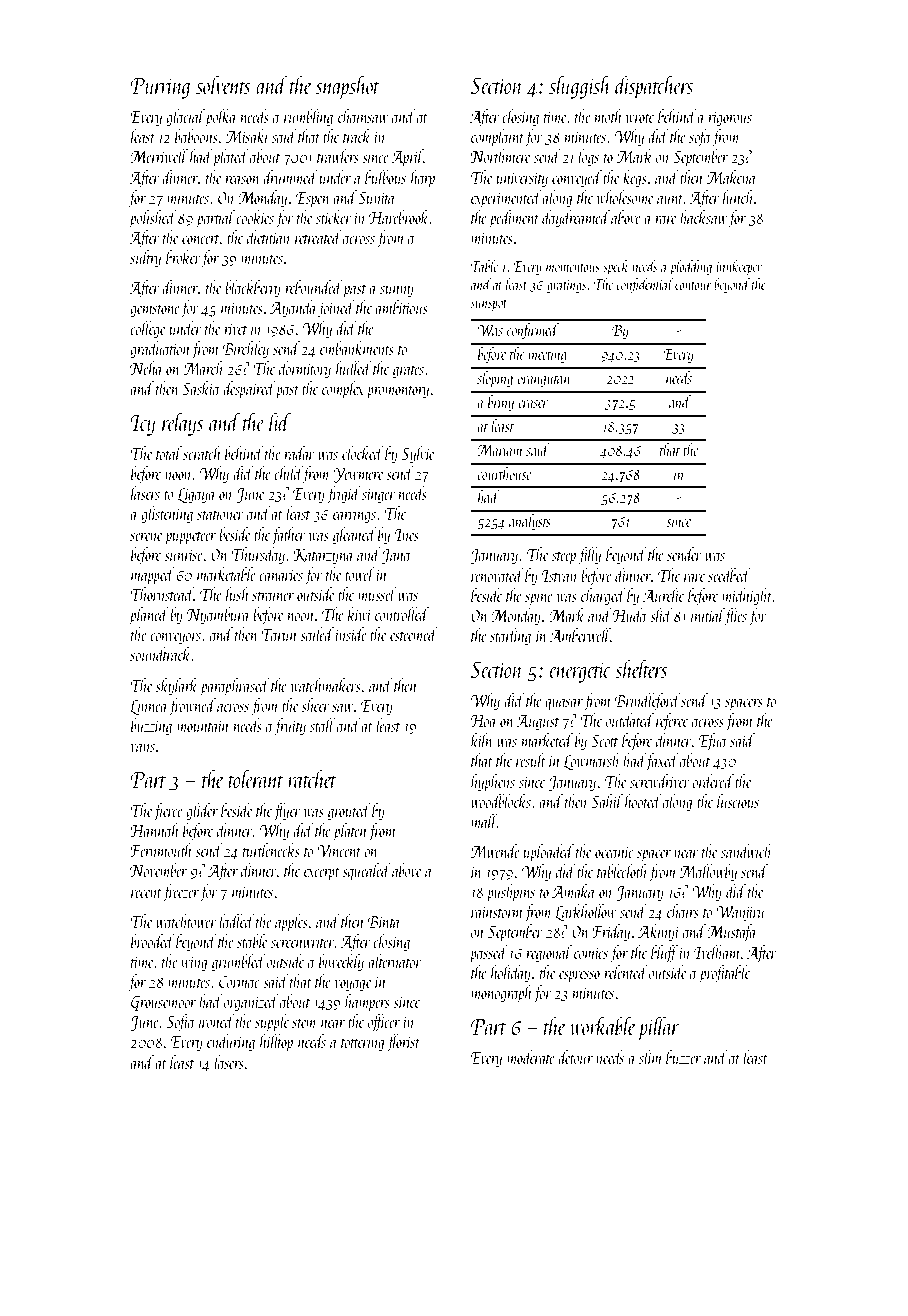 The image size is (908, 1316). What do you see at coordinates (746, 851) in the screenshot?
I see `sandwich` at bounding box center [746, 851].
